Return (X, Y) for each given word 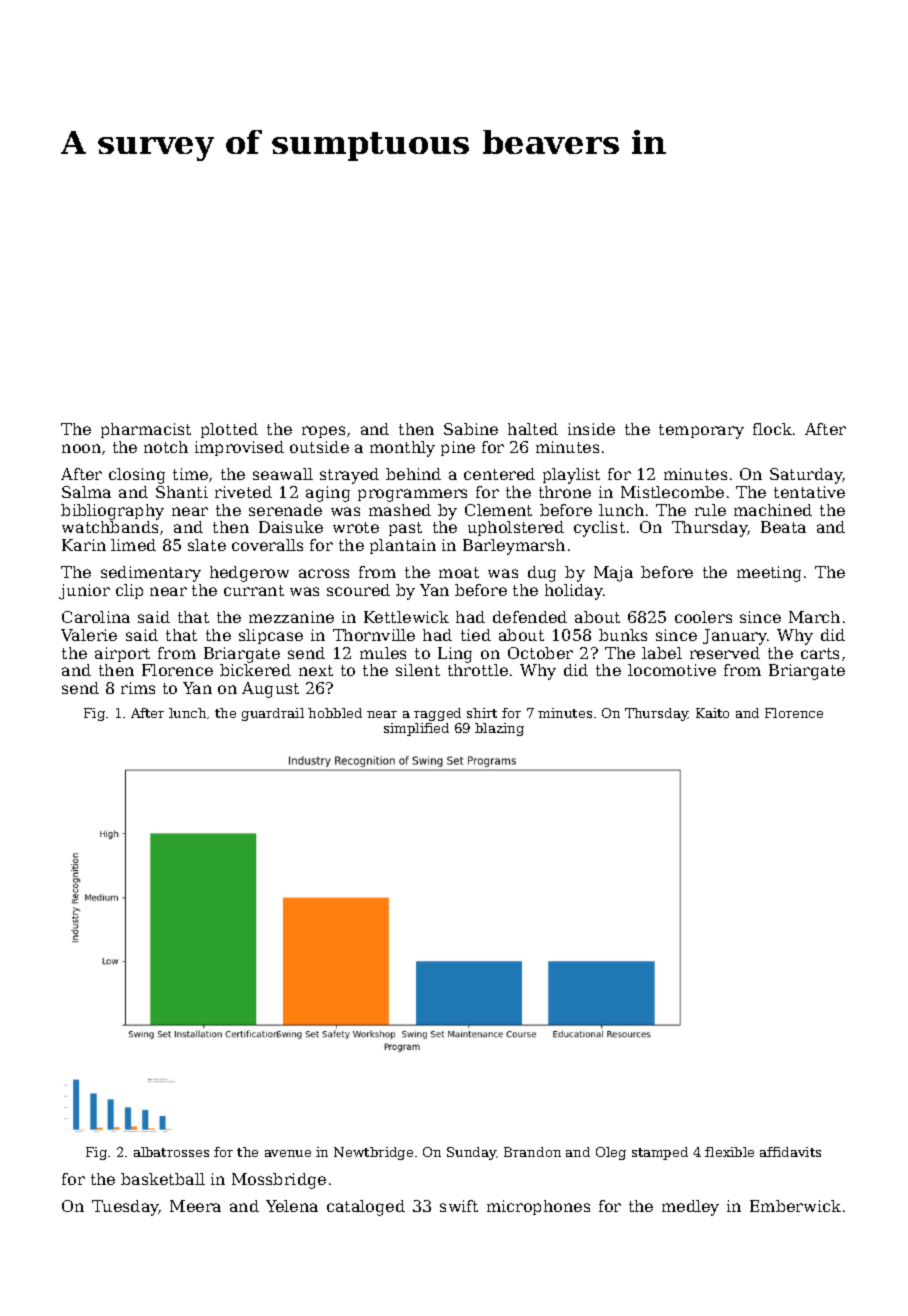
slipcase (271, 636)
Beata (783, 527)
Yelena (292, 1206)
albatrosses (171, 1152)
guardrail (273, 714)
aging (328, 494)
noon (81, 448)
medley (690, 1208)
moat (459, 572)
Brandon (532, 1152)
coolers (703, 617)
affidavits (790, 1152)
